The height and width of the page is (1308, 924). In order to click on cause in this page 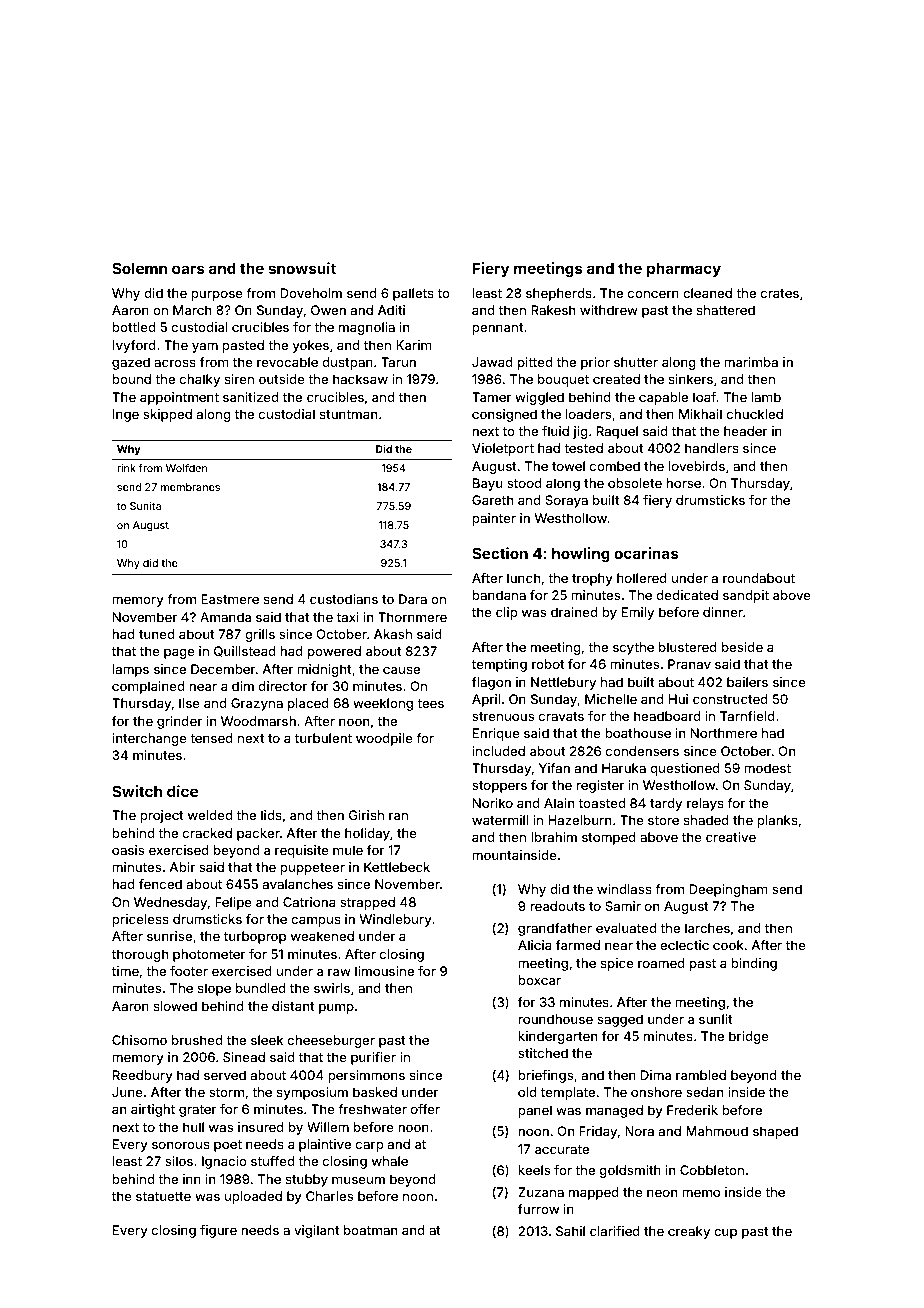, I will do `click(401, 670)`.
